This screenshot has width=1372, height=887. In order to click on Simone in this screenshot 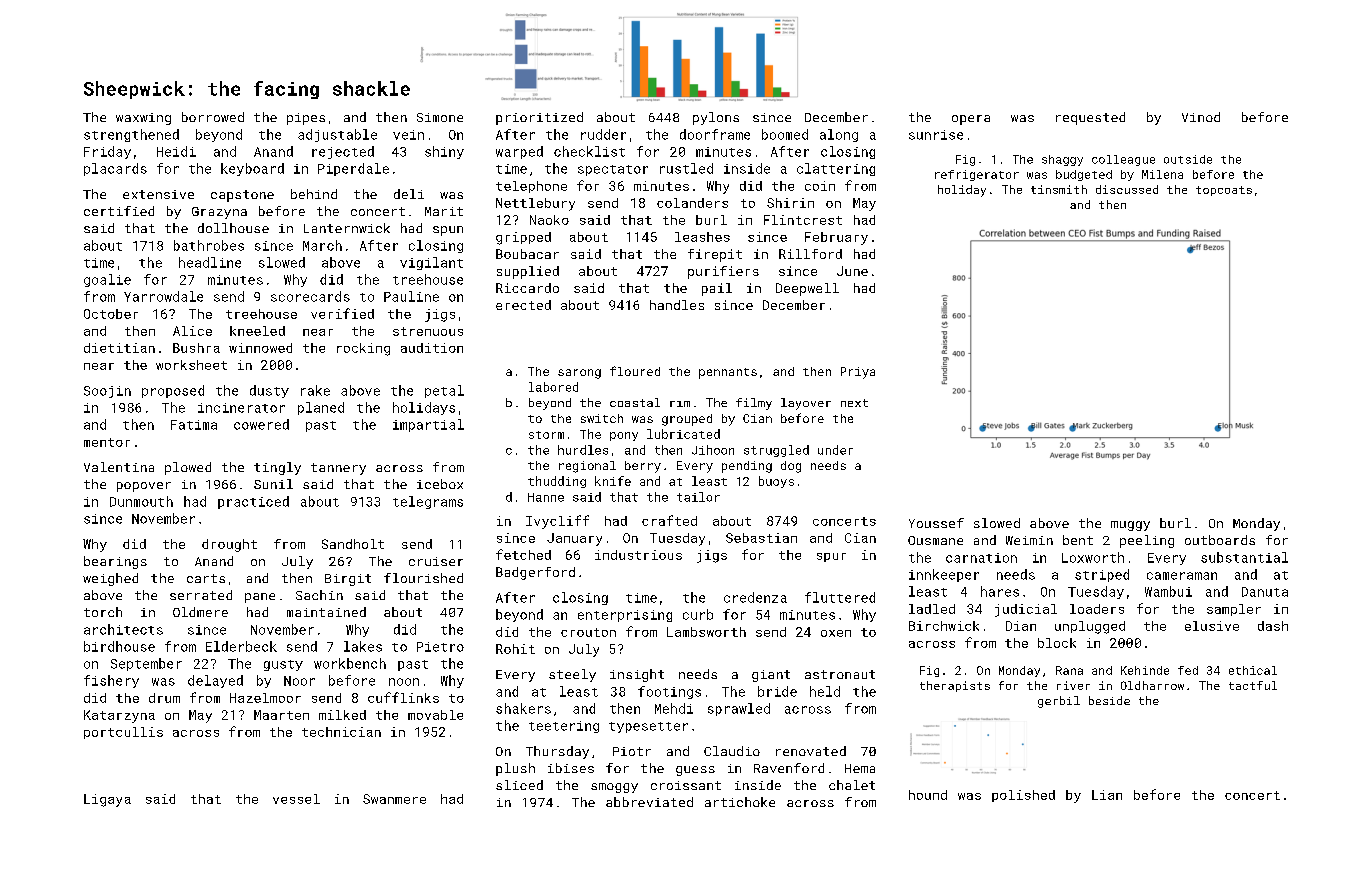, I will do `click(440, 117)`.
